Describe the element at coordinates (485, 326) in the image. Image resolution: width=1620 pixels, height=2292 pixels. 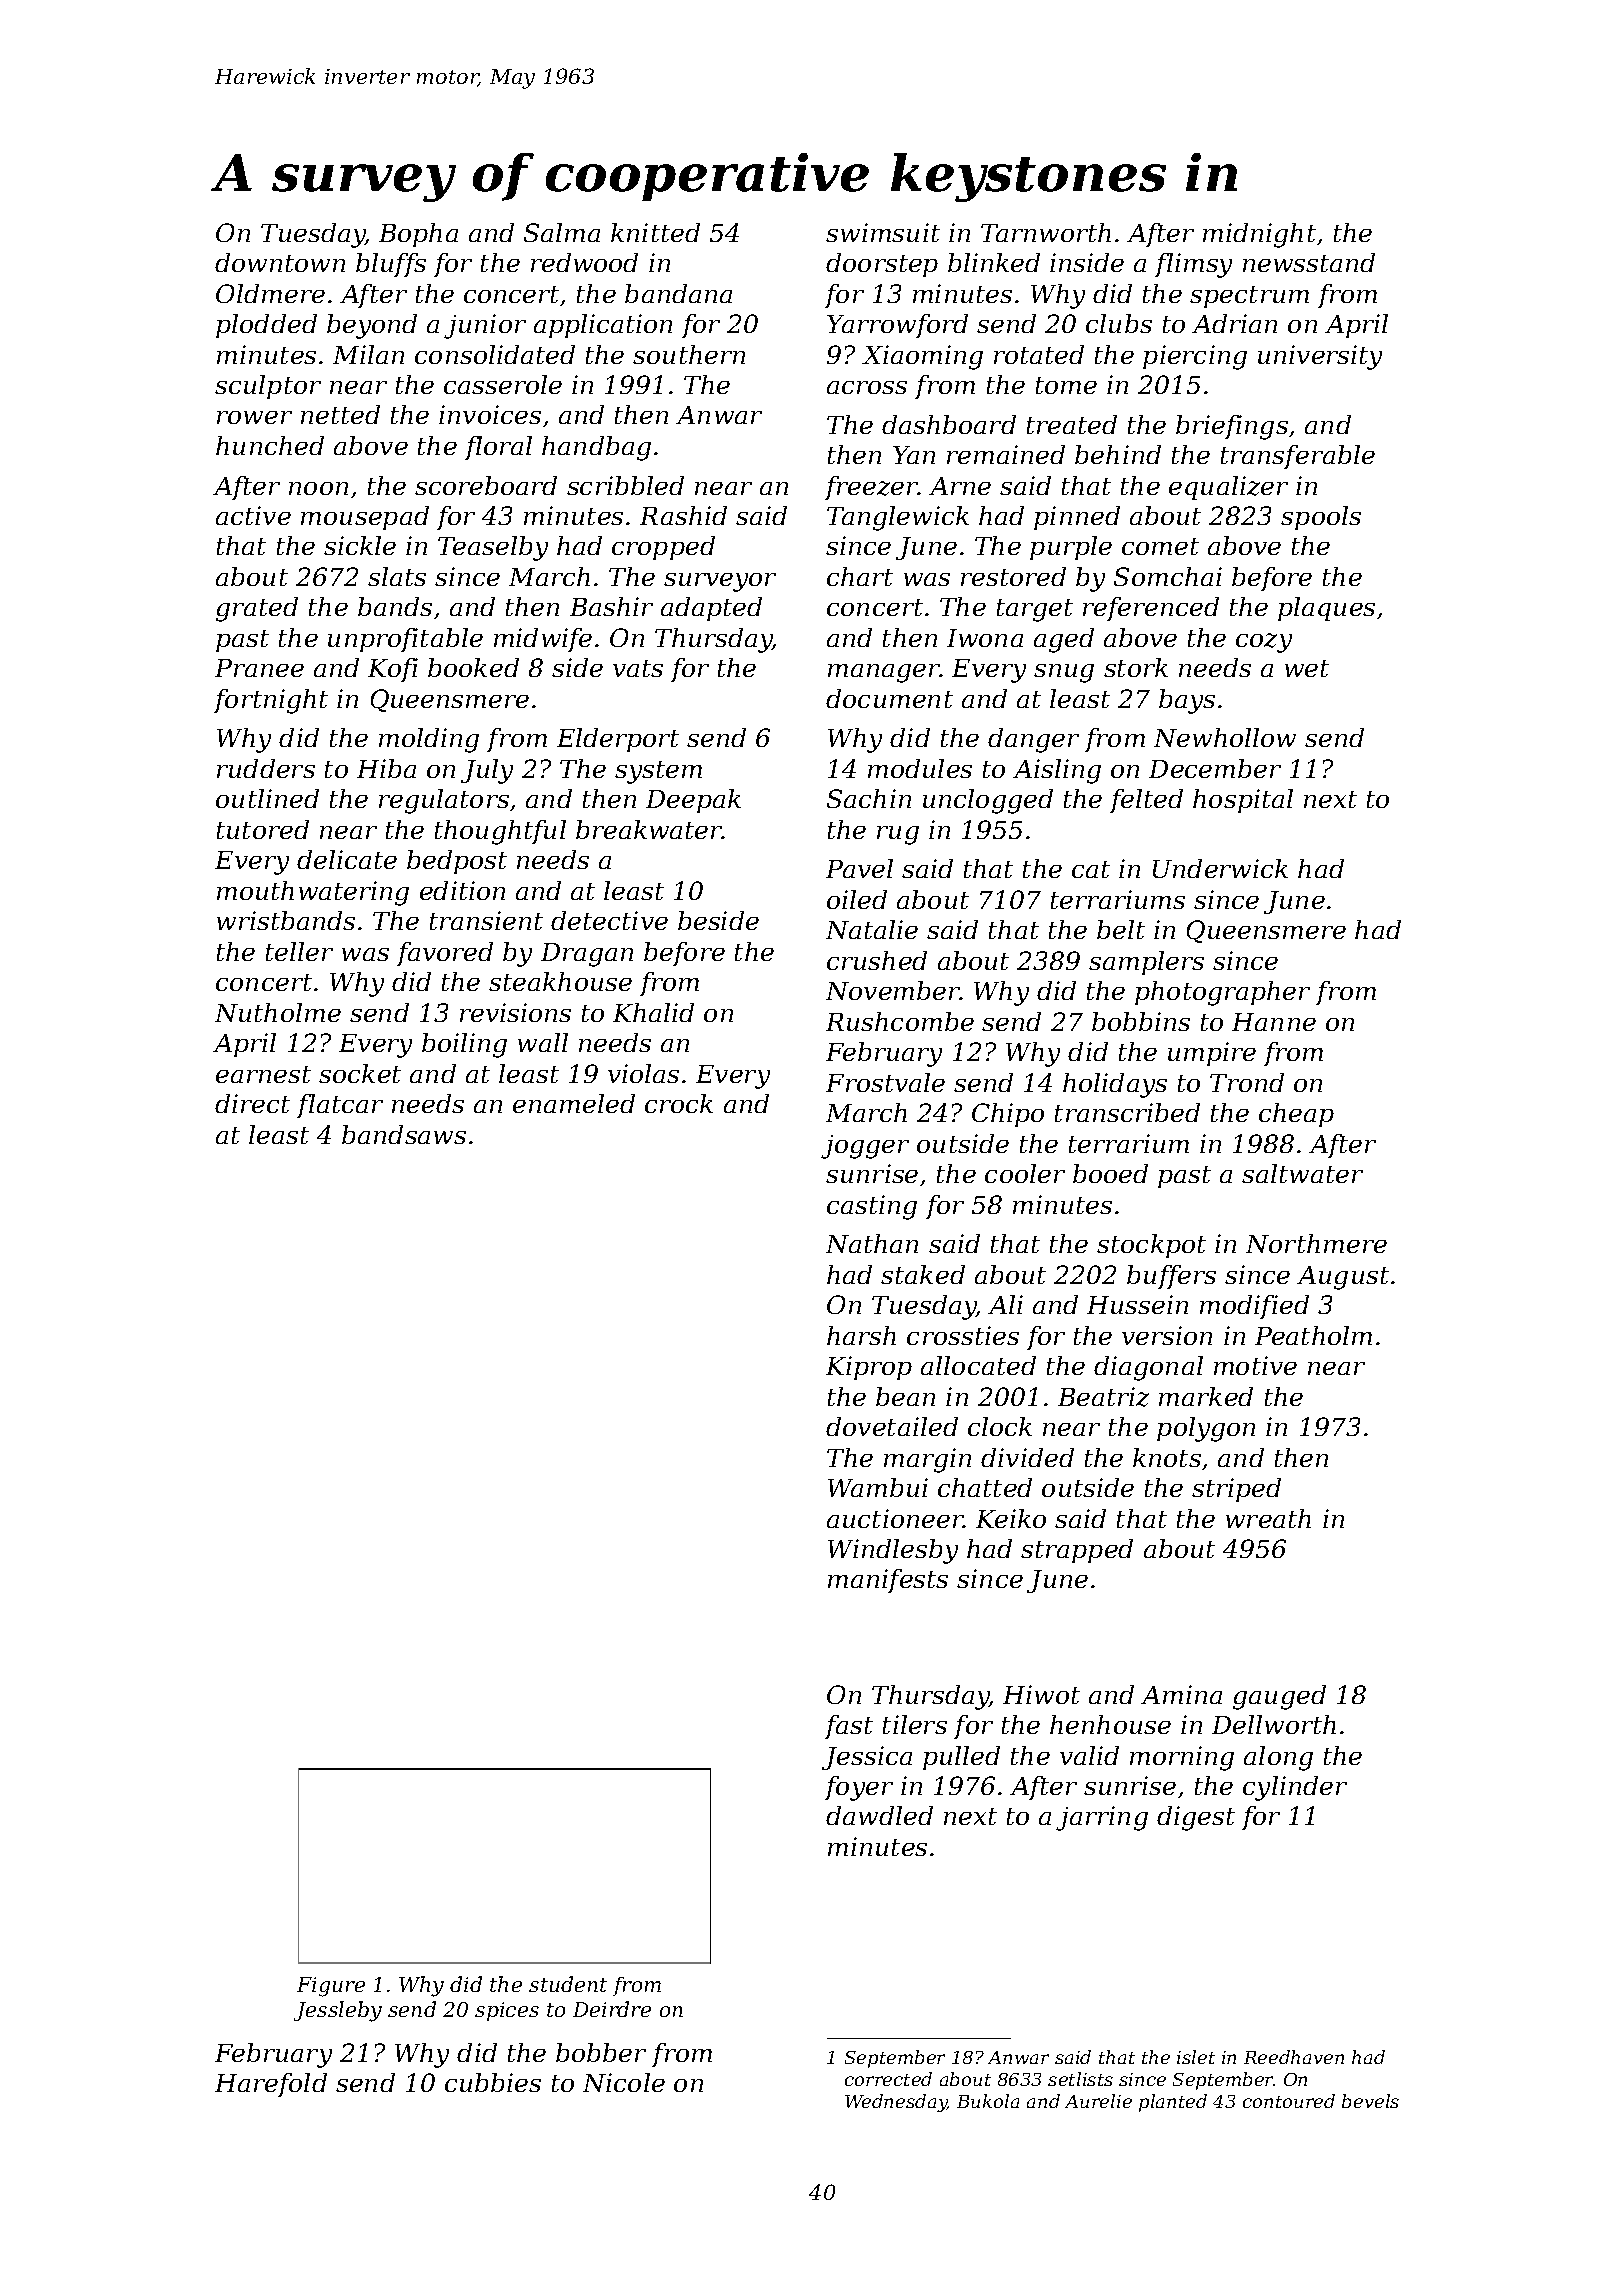
I see `junior` at that location.
